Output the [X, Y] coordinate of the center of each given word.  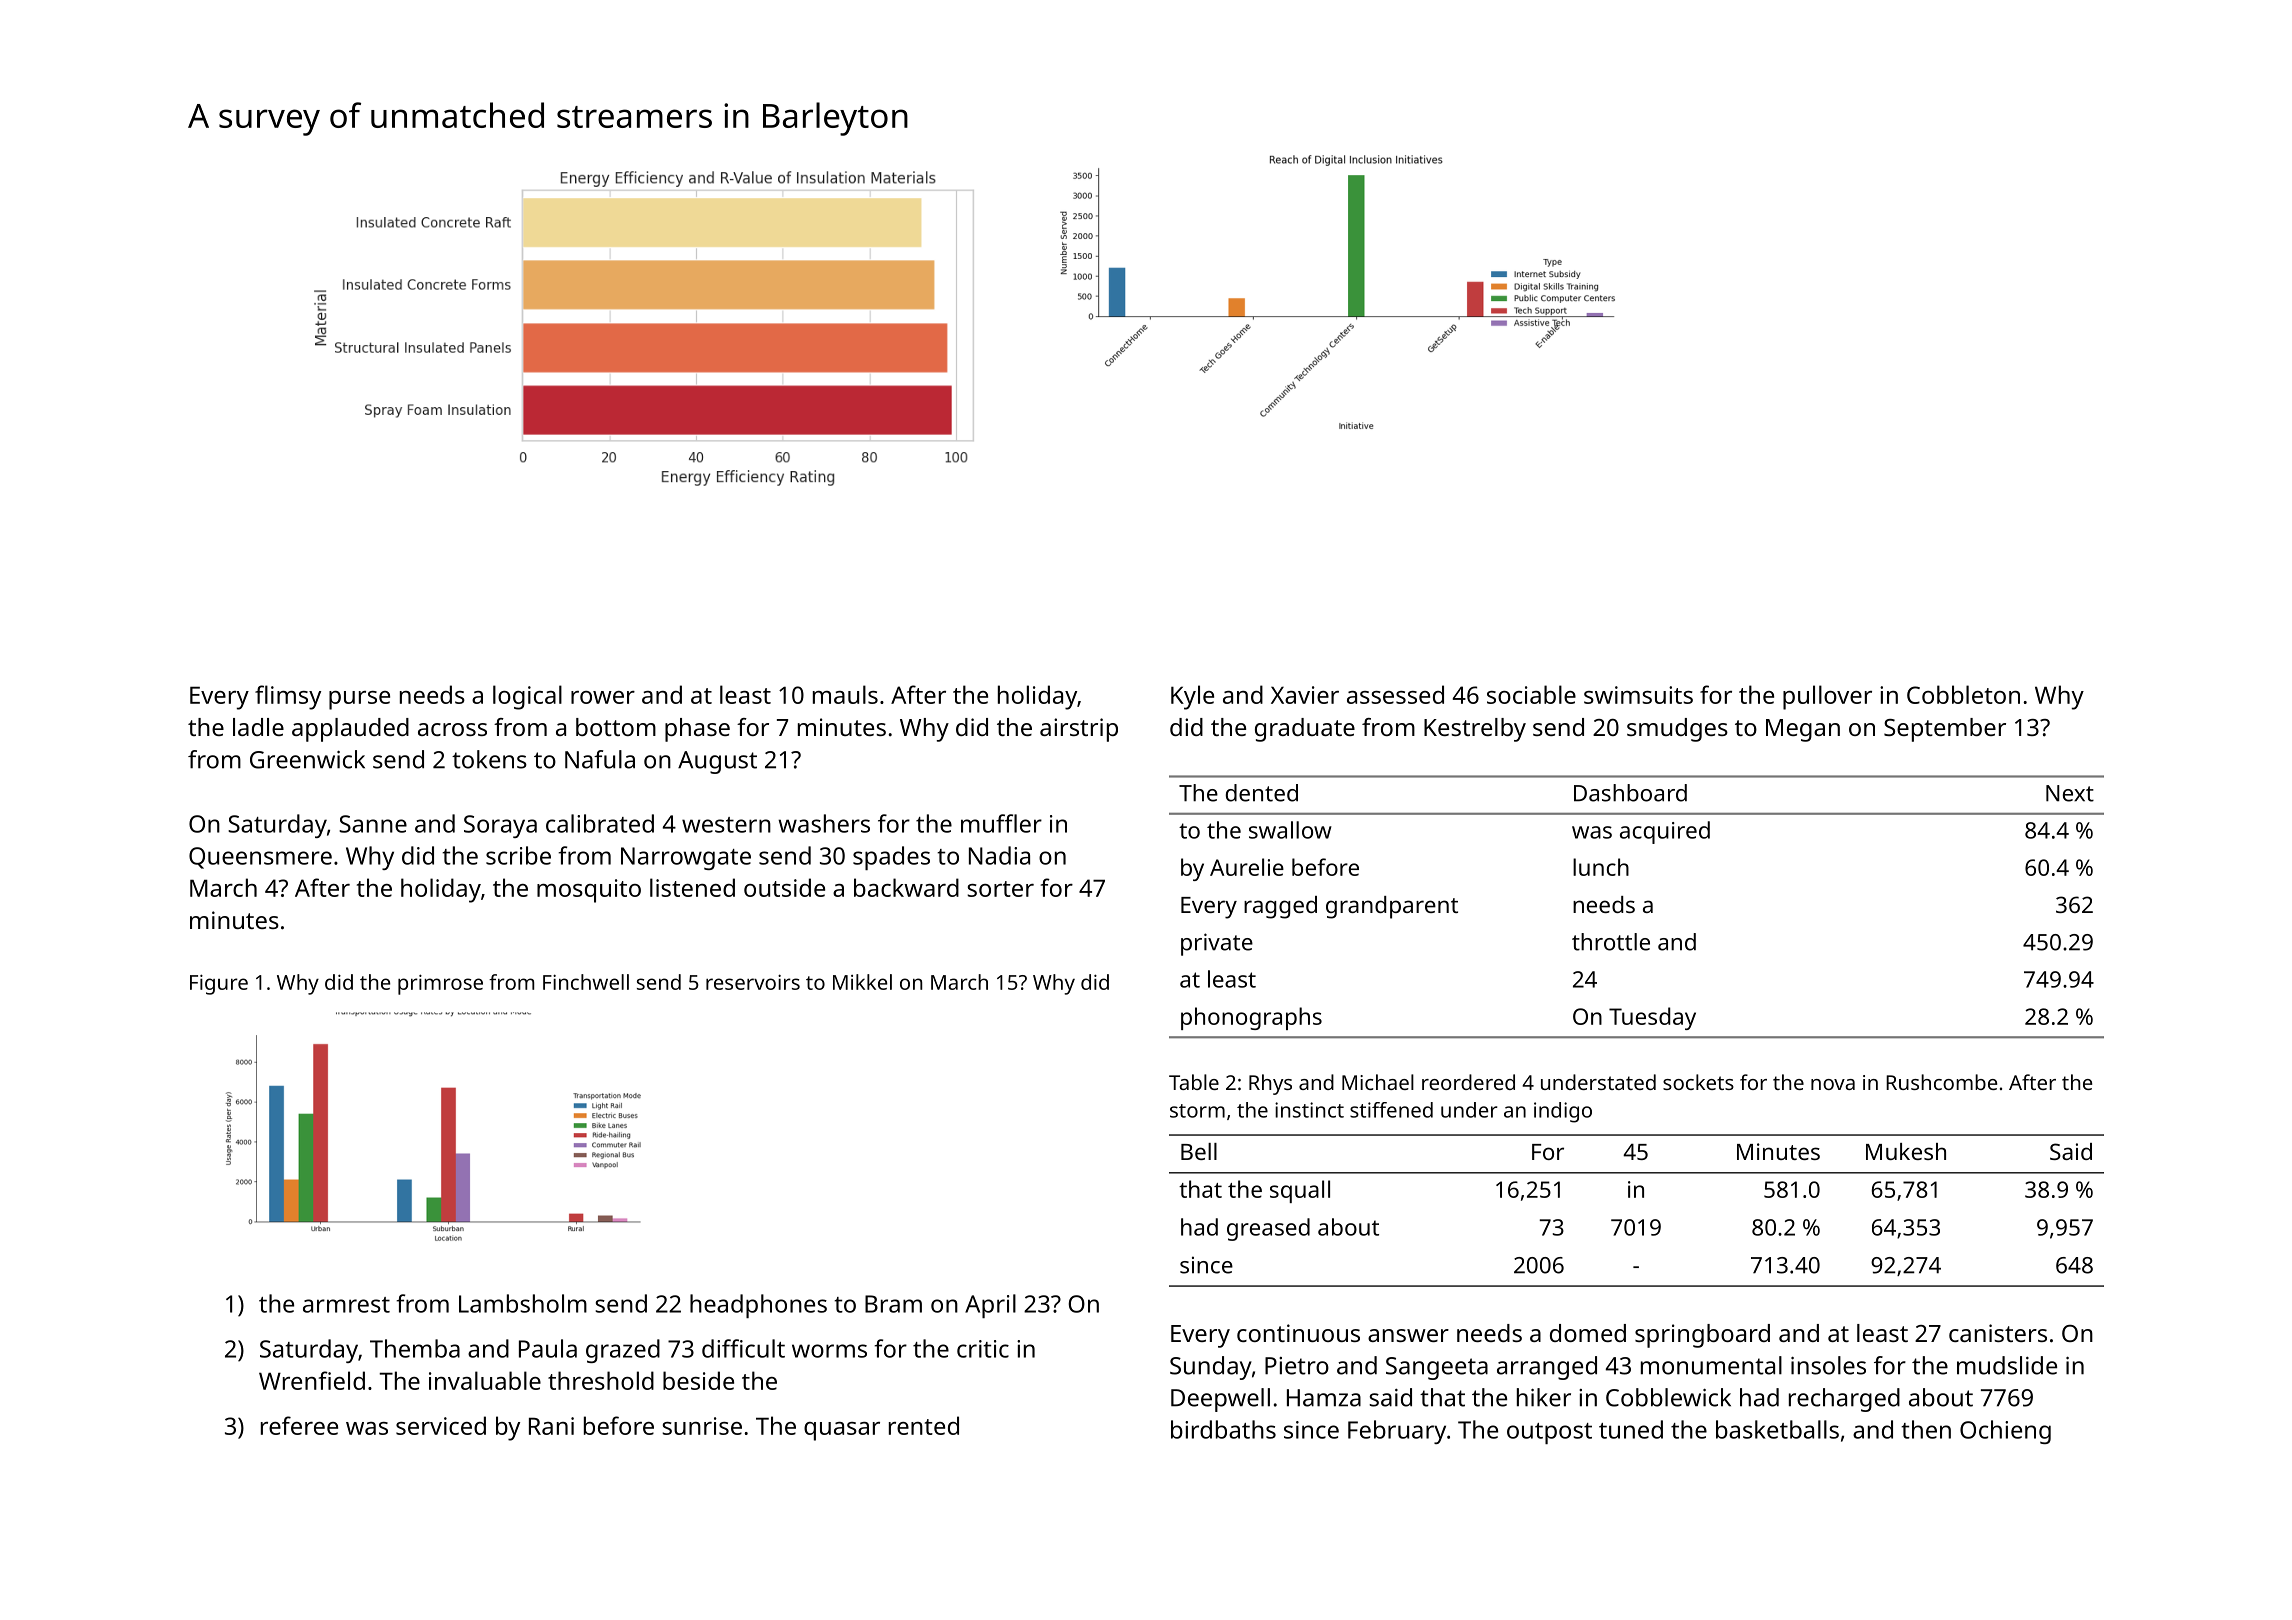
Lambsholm [523, 1303]
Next [2070, 793]
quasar [842, 1431]
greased [1268, 1229]
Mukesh [1906, 1151]
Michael [1378, 1082]
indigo [1563, 1112]
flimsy [288, 697]
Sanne [373, 824]
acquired [1665, 832]
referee [299, 1425]
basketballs [1777, 1429]
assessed [1395, 694]
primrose [440, 984]
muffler [1001, 823]
